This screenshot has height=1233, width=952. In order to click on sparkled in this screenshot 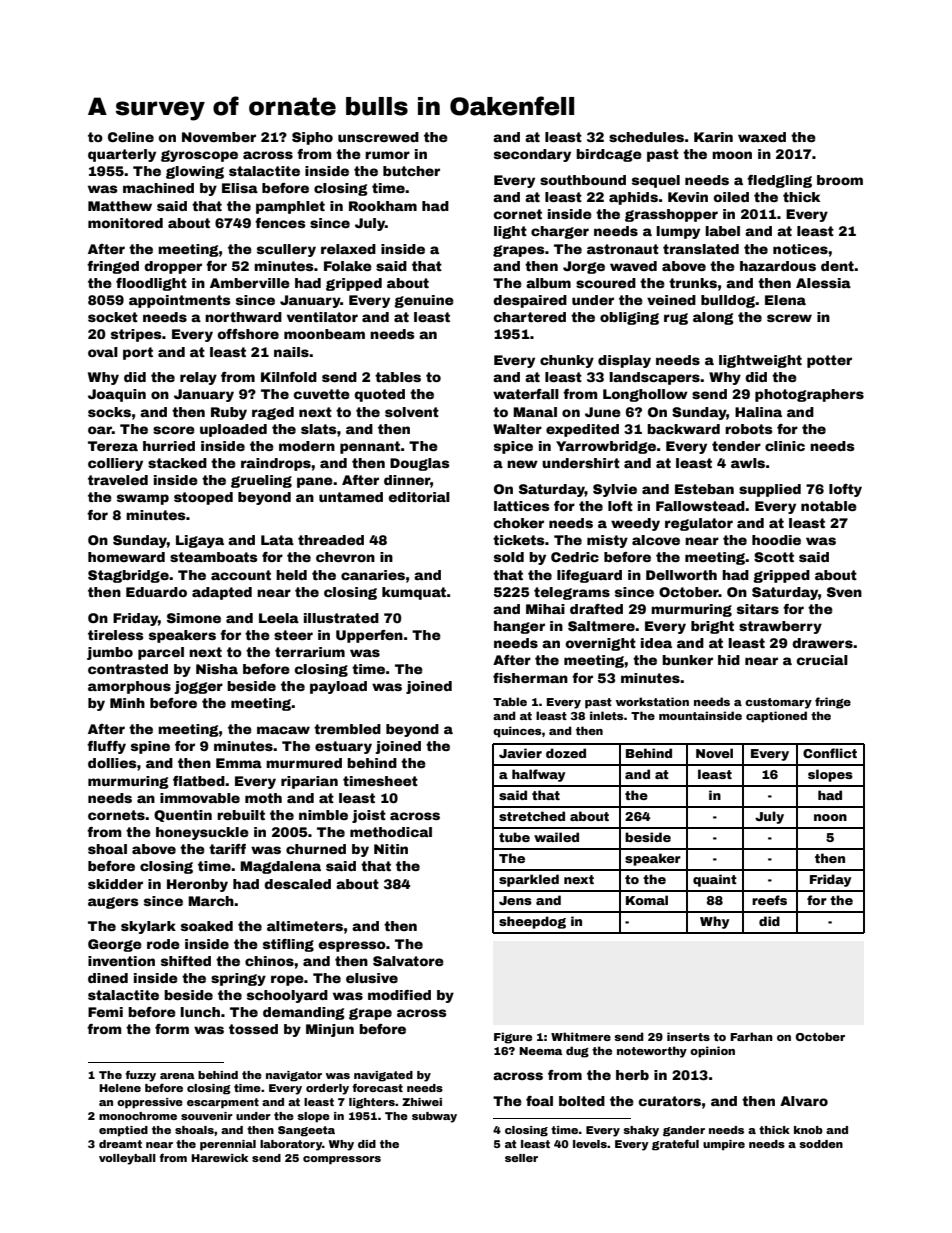, I will do `click(529, 880)`.
